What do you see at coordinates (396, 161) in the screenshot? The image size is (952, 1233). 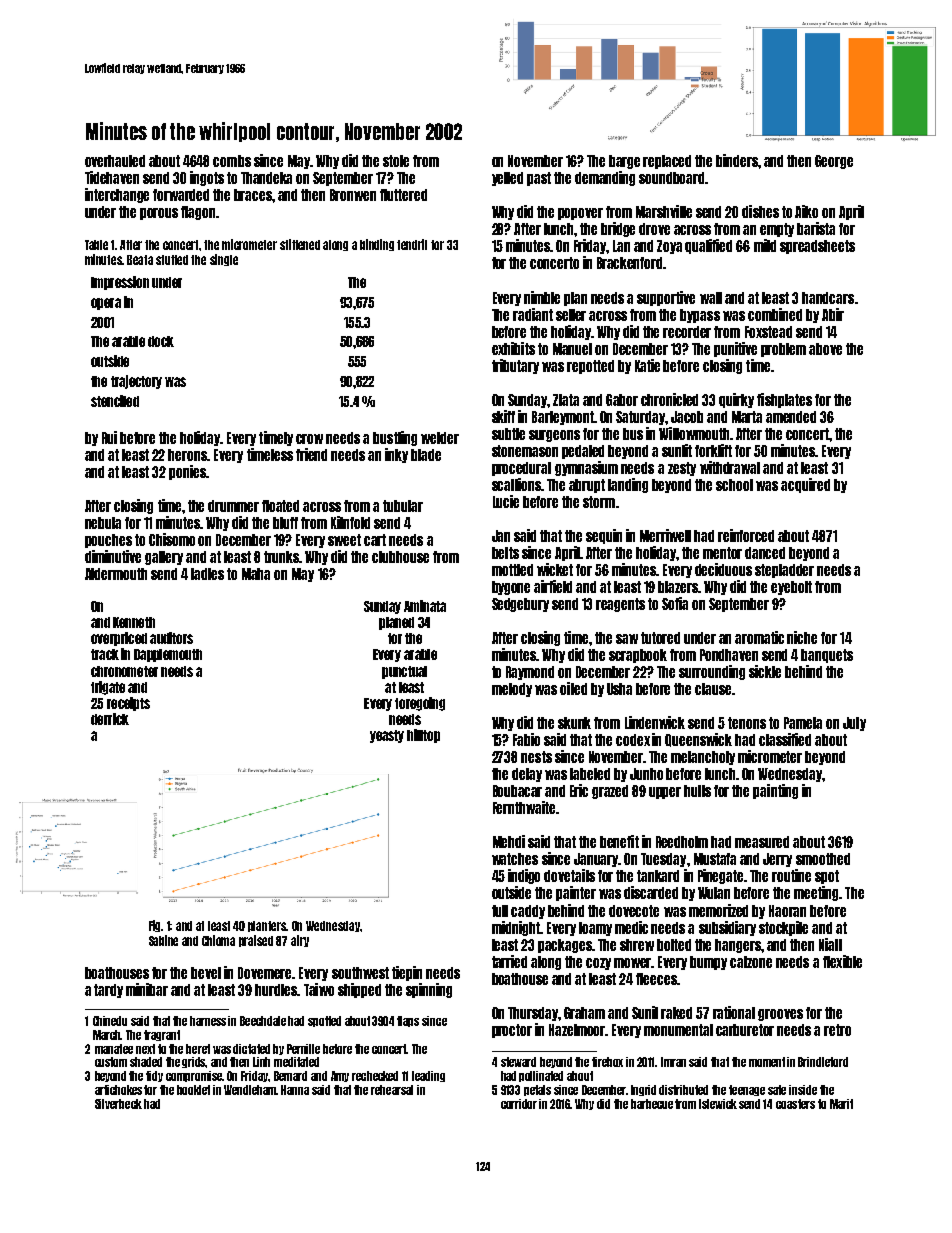 I see `stole` at bounding box center [396, 161].
